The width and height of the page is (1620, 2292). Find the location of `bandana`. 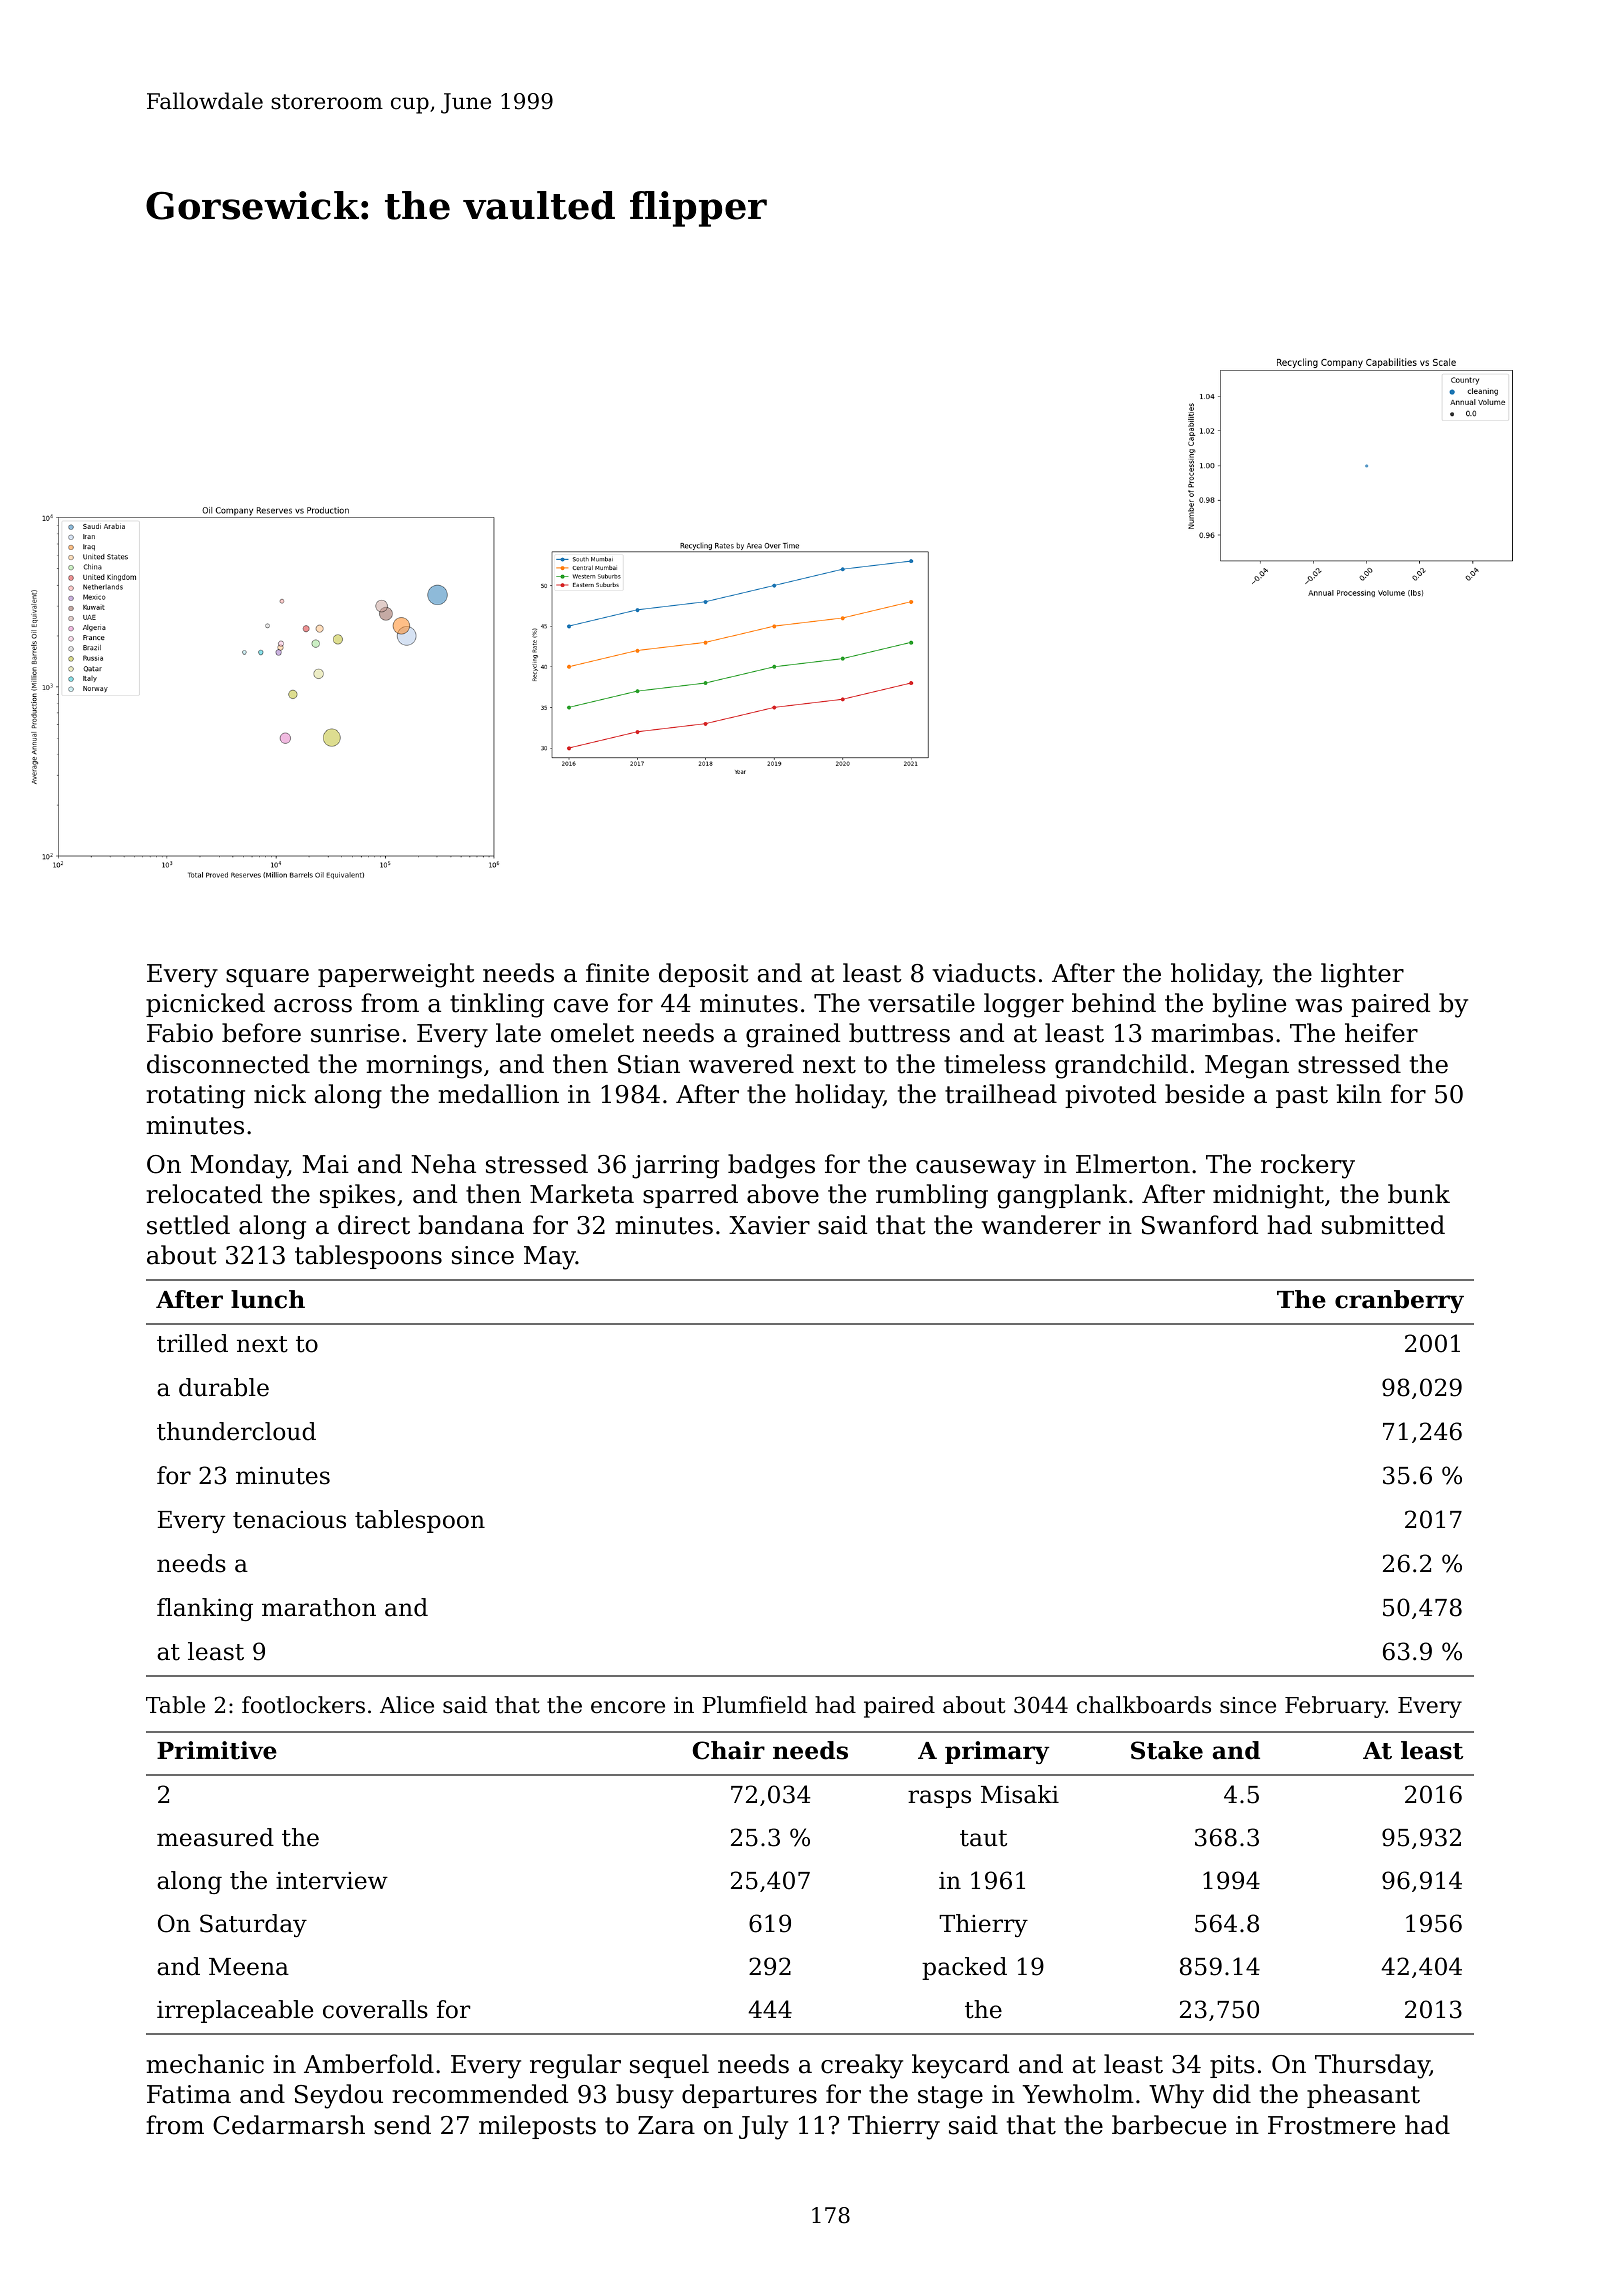

bandana is located at coordinates (471, 1225).
